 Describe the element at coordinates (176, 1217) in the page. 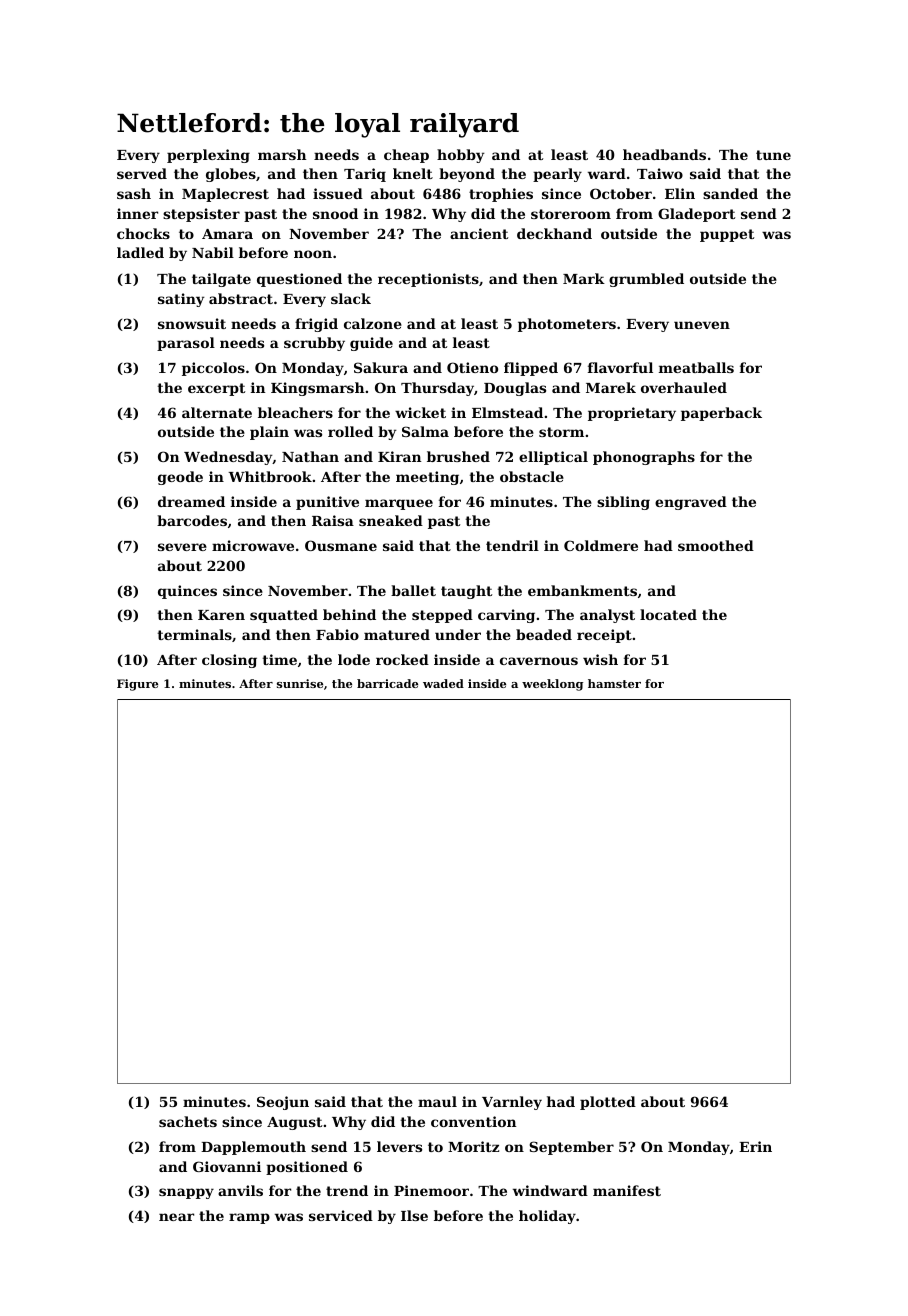

I see `near` at that location.
